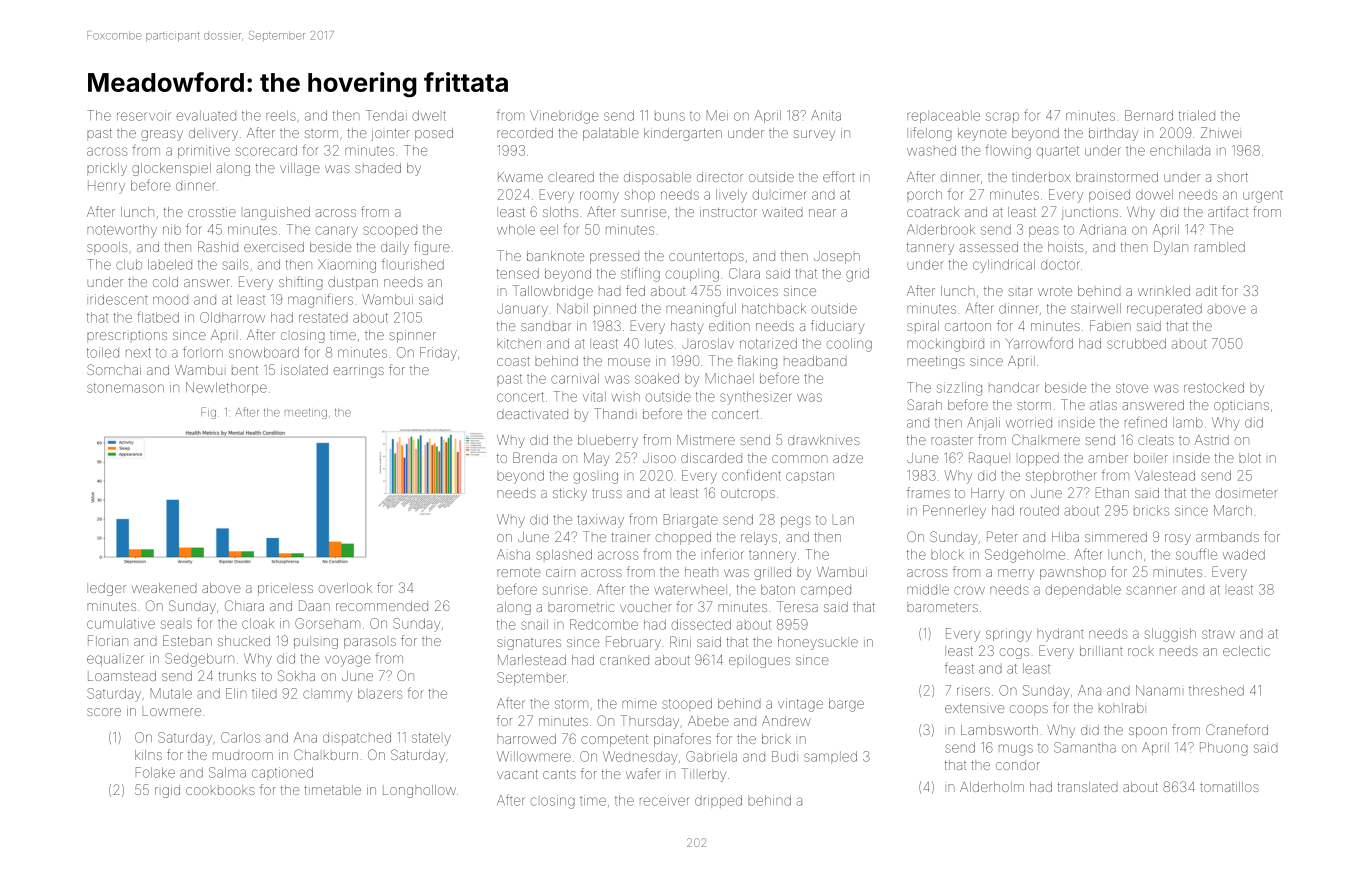 The height and width of the page is (887, 1372). What do you see at coordinates (226, 388) in the page?
I see `Newlethorpe` at bounding box center [226, 388].
